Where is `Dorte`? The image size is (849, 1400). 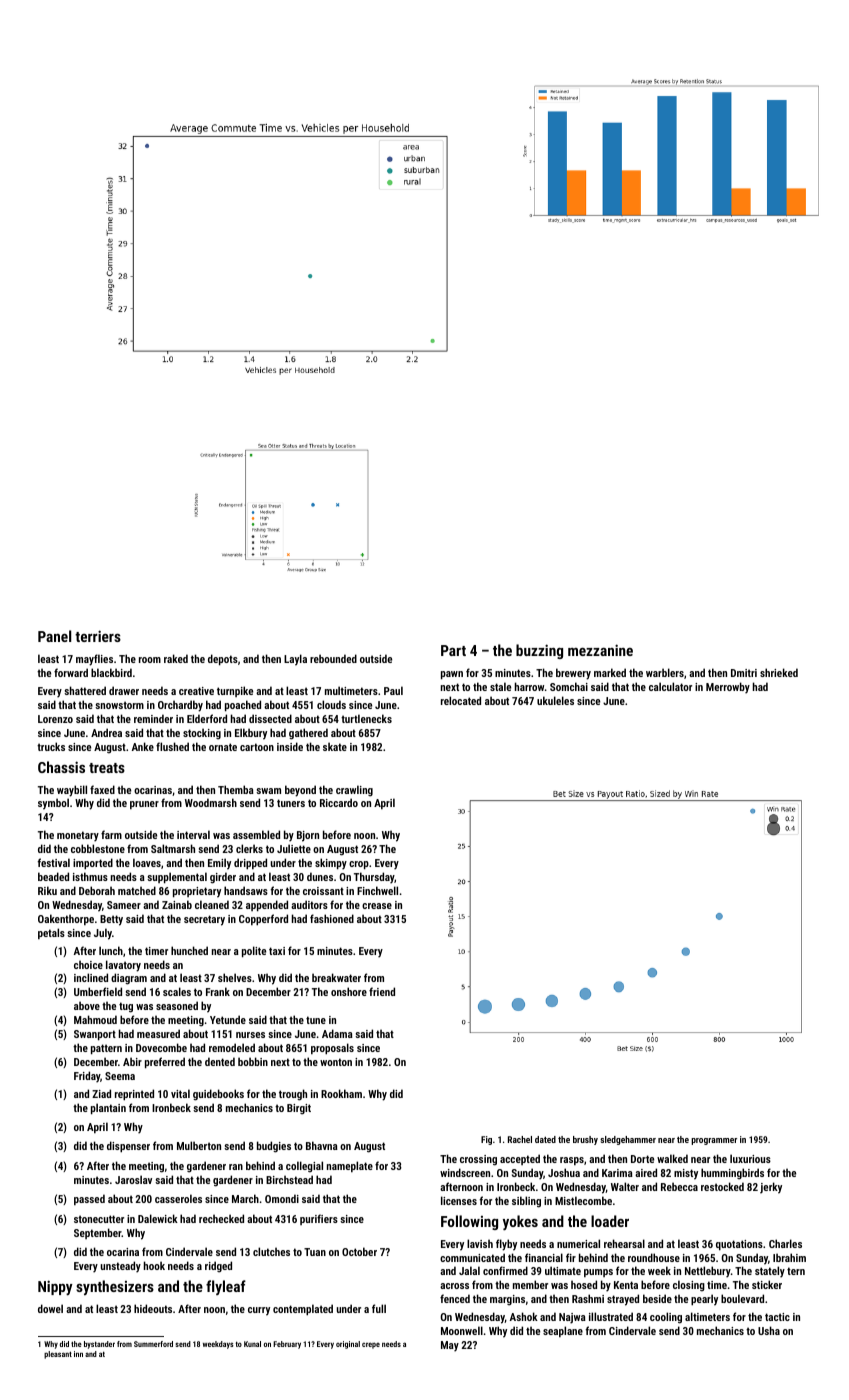
Dorte is located at coordinates (642, 1159).
